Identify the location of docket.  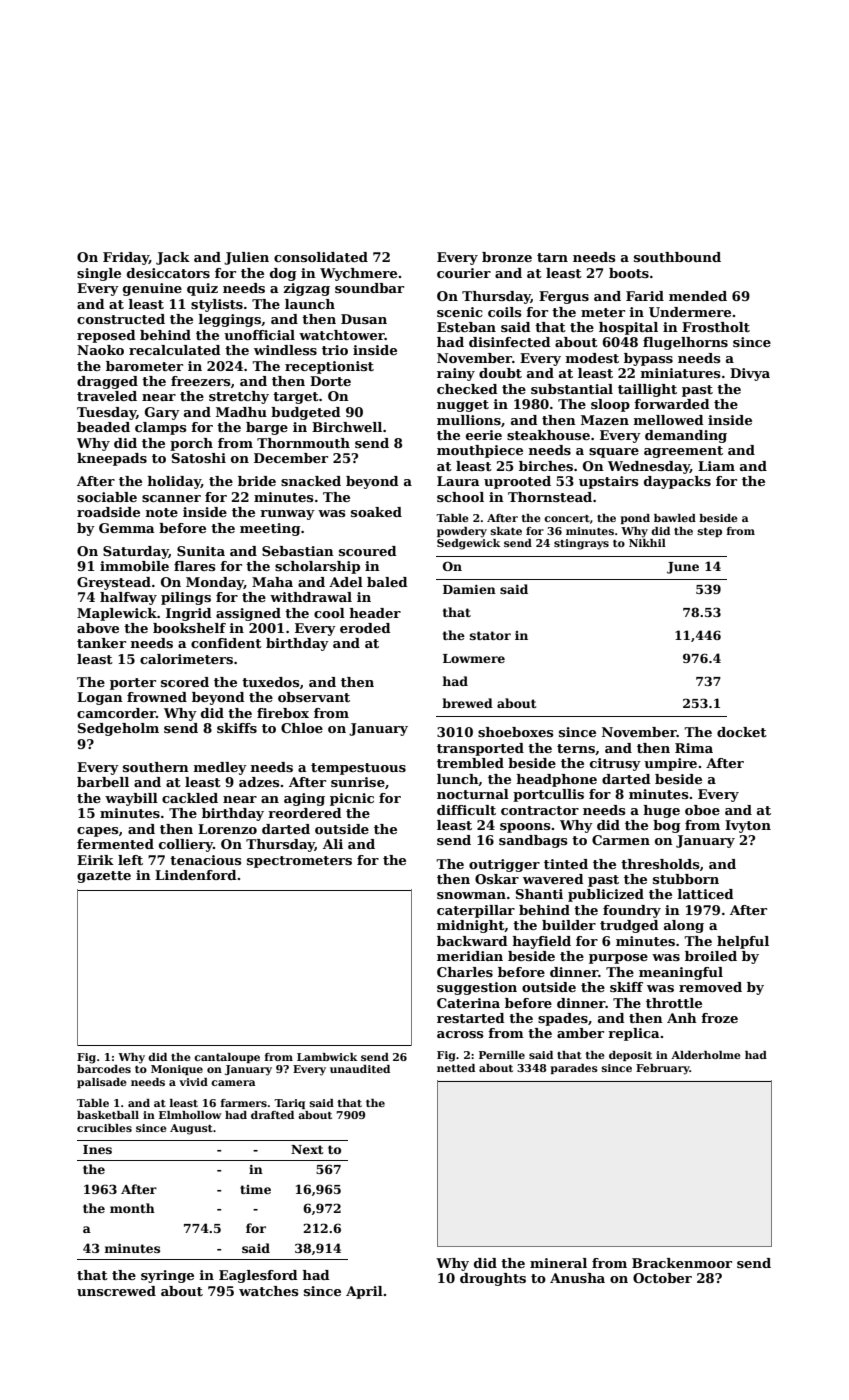
(742, 732).
